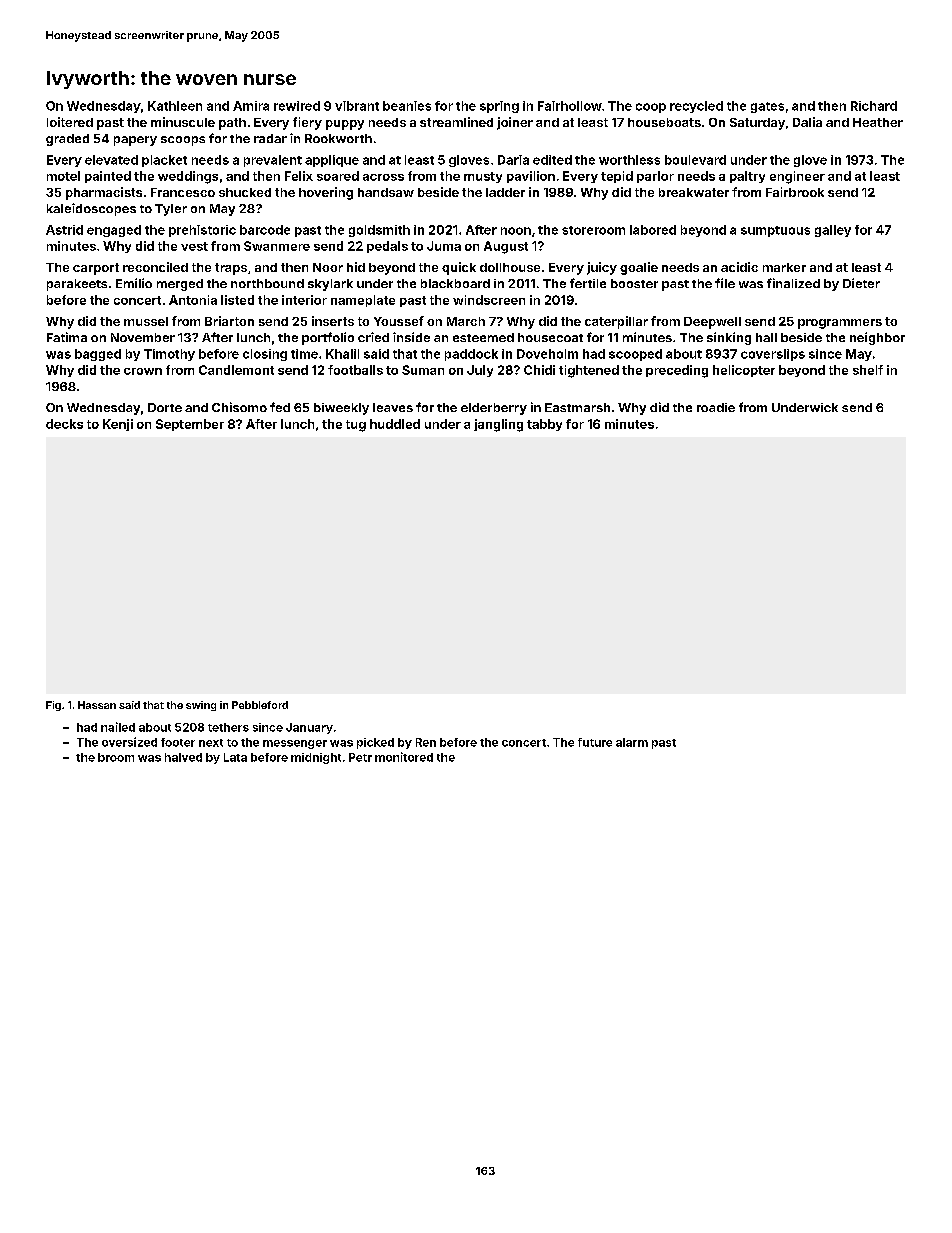 The width and height of the screenshot is (952, 1233). What do you see at coordinates (544, 425) in the screenshot?
I see `tabby` at bounding box center [544, 425].
